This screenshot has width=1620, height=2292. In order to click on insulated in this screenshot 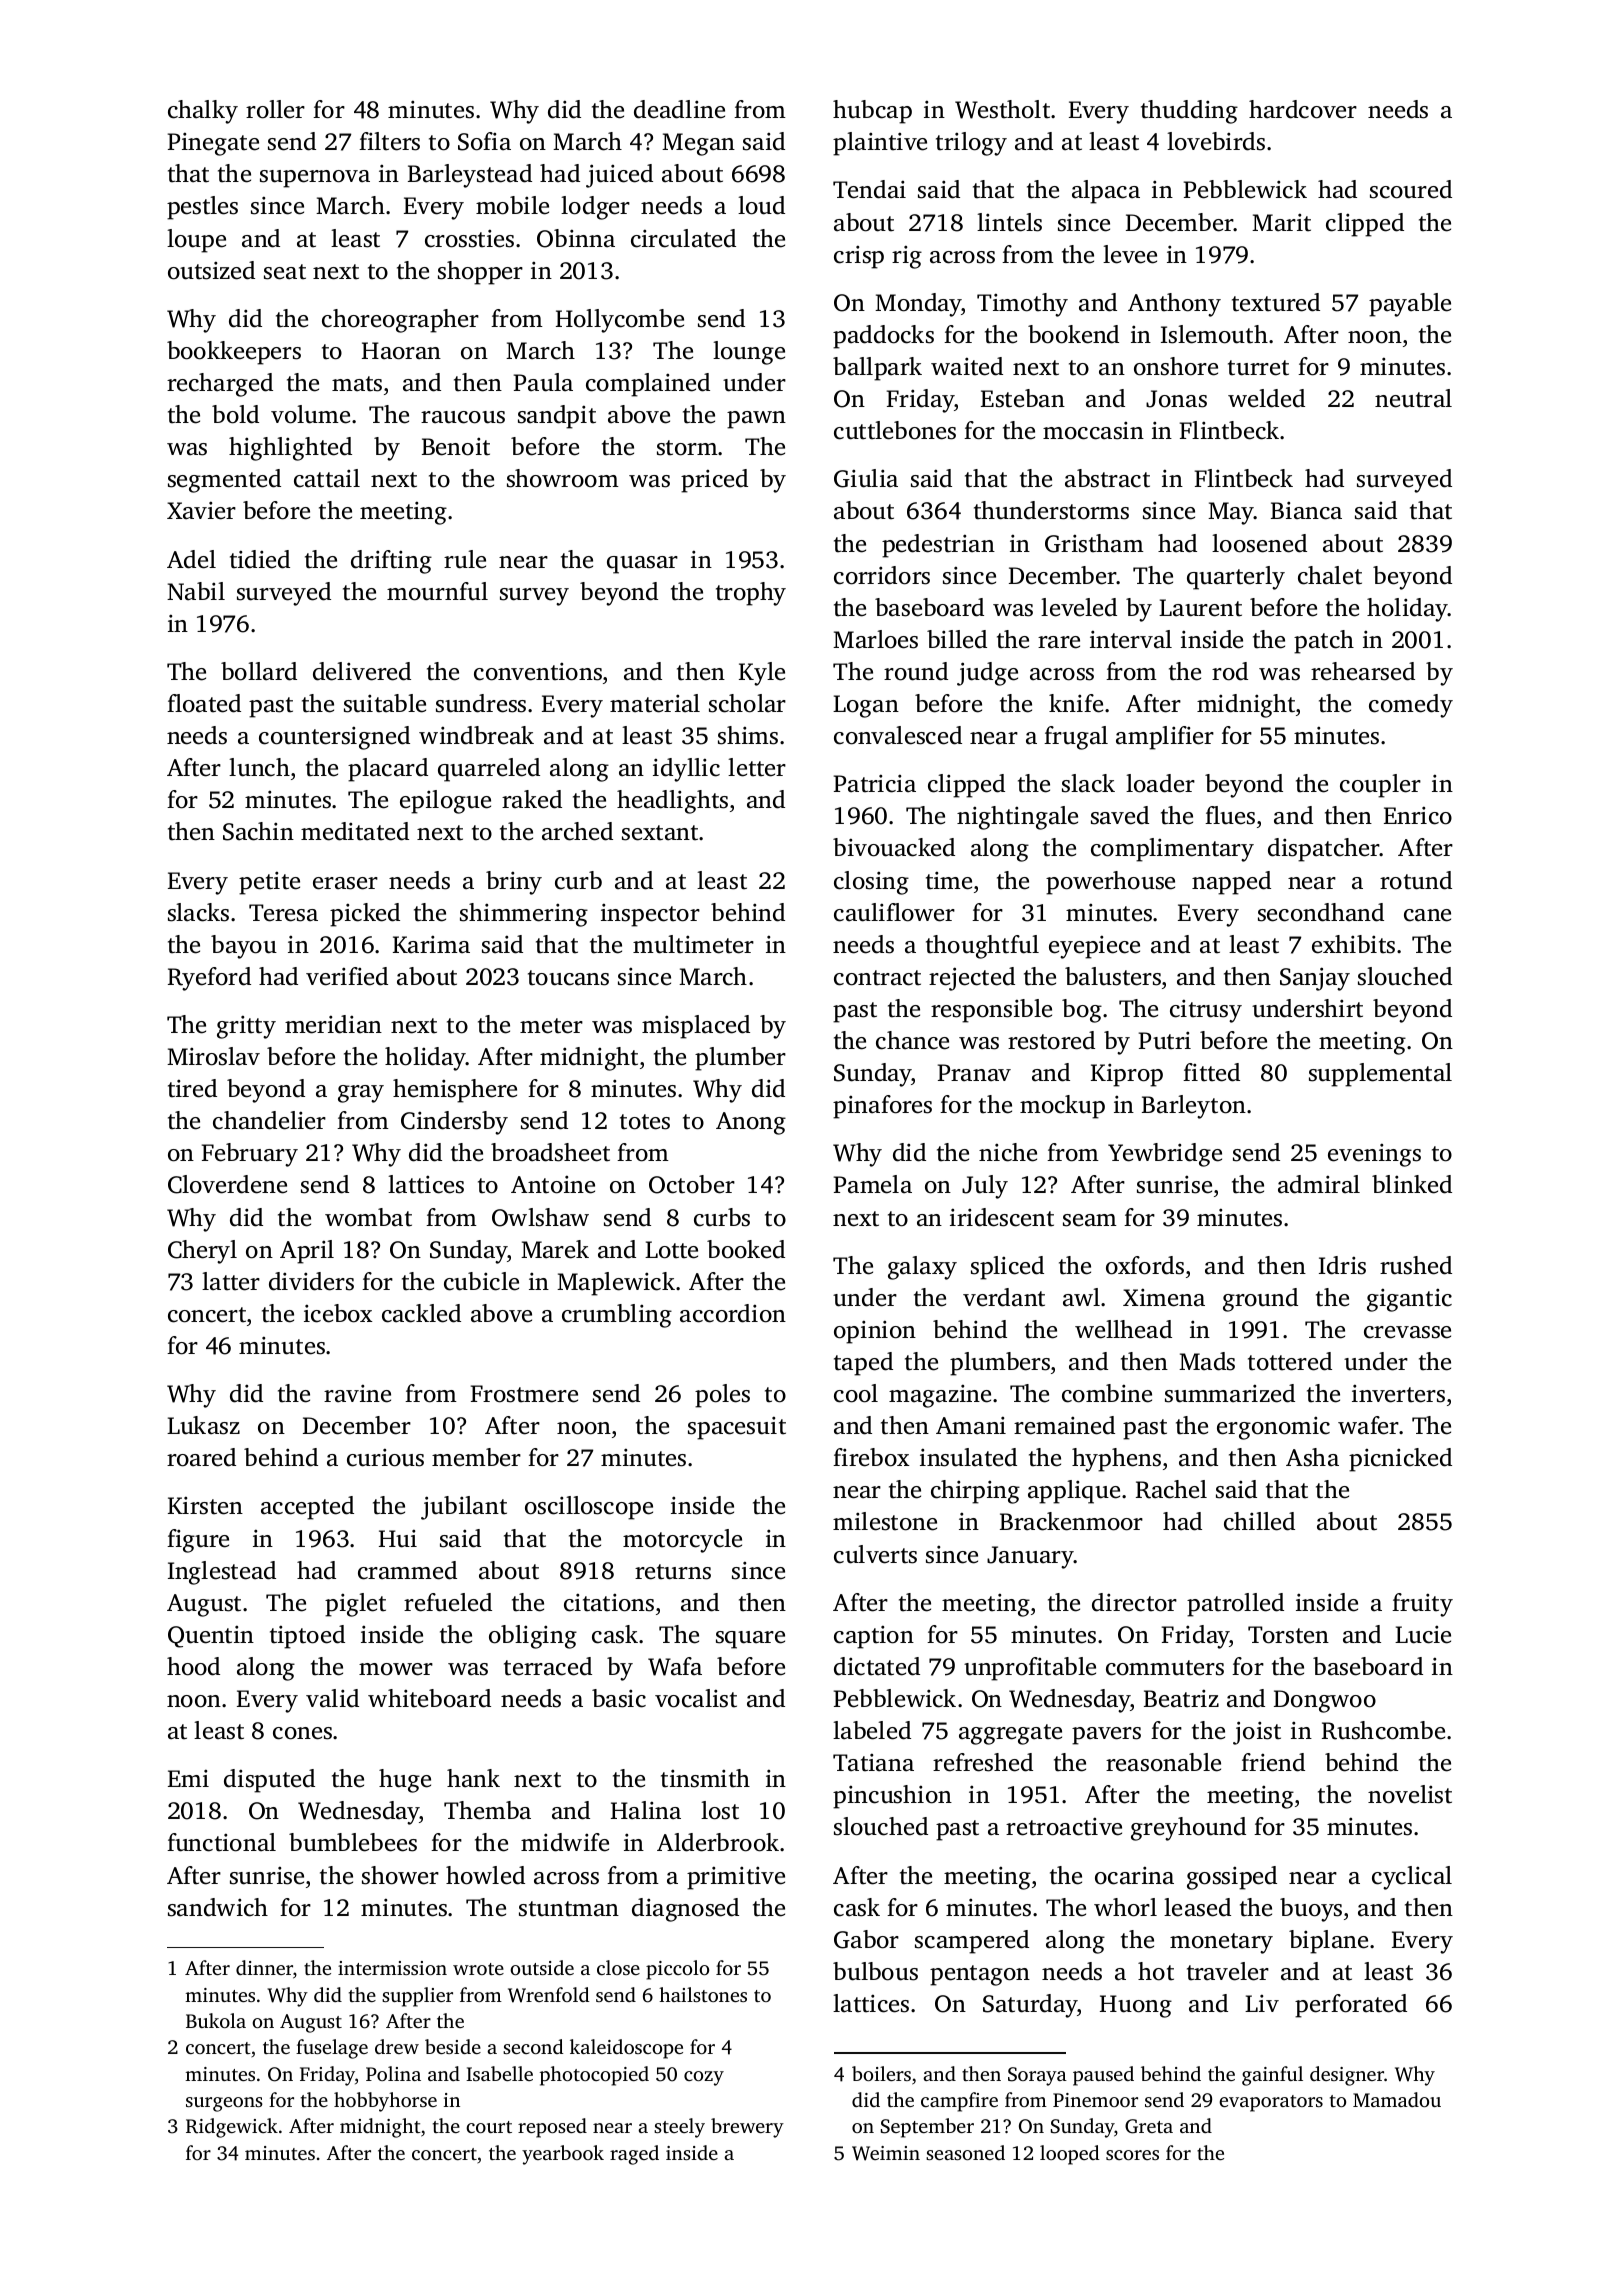, I will do `click(968, 1457)`.
